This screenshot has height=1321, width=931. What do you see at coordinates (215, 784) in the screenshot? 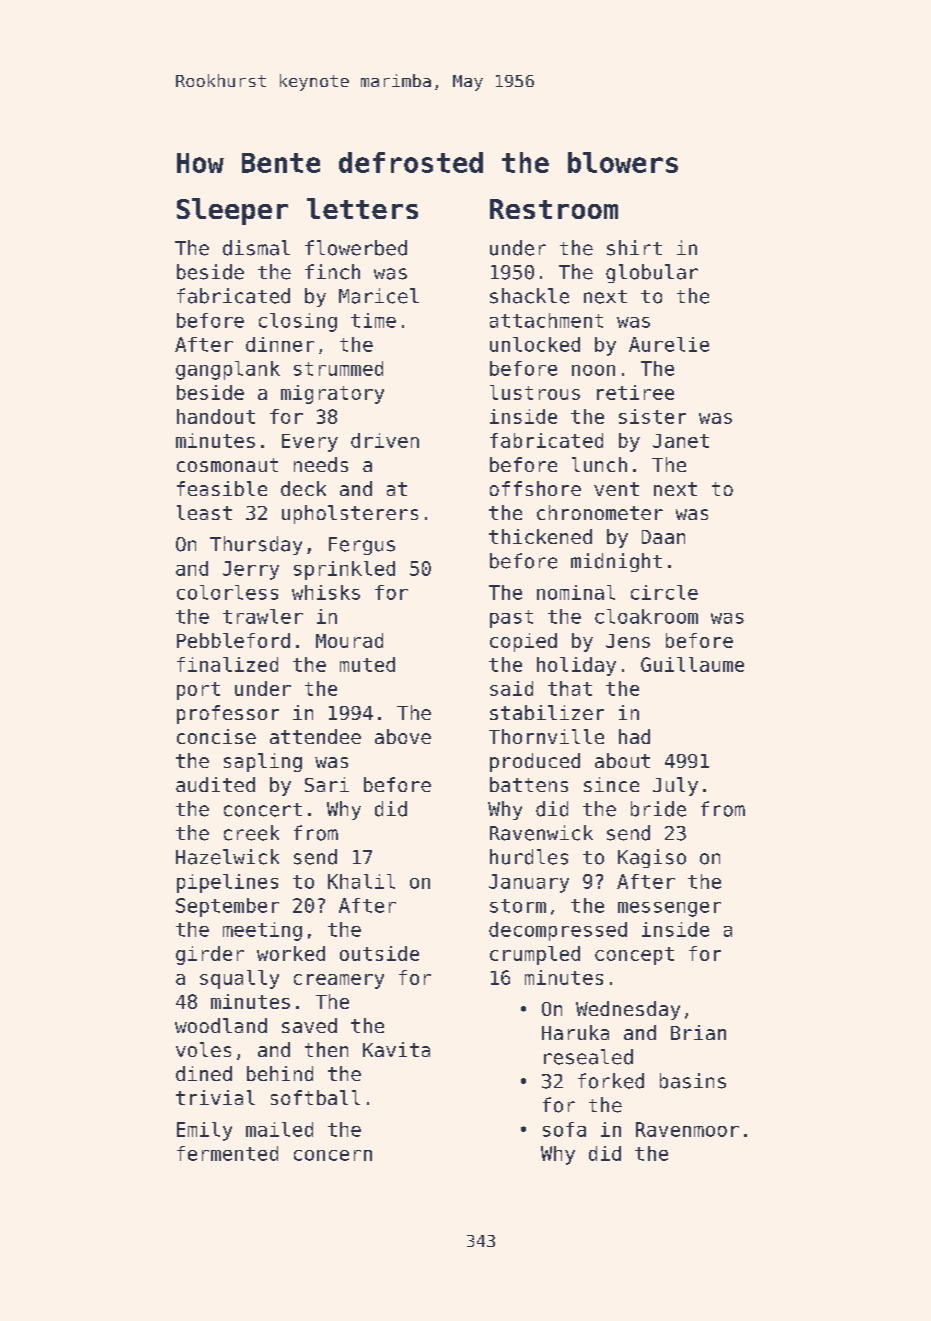
I see `audited` at bounding box center [215, 784].
